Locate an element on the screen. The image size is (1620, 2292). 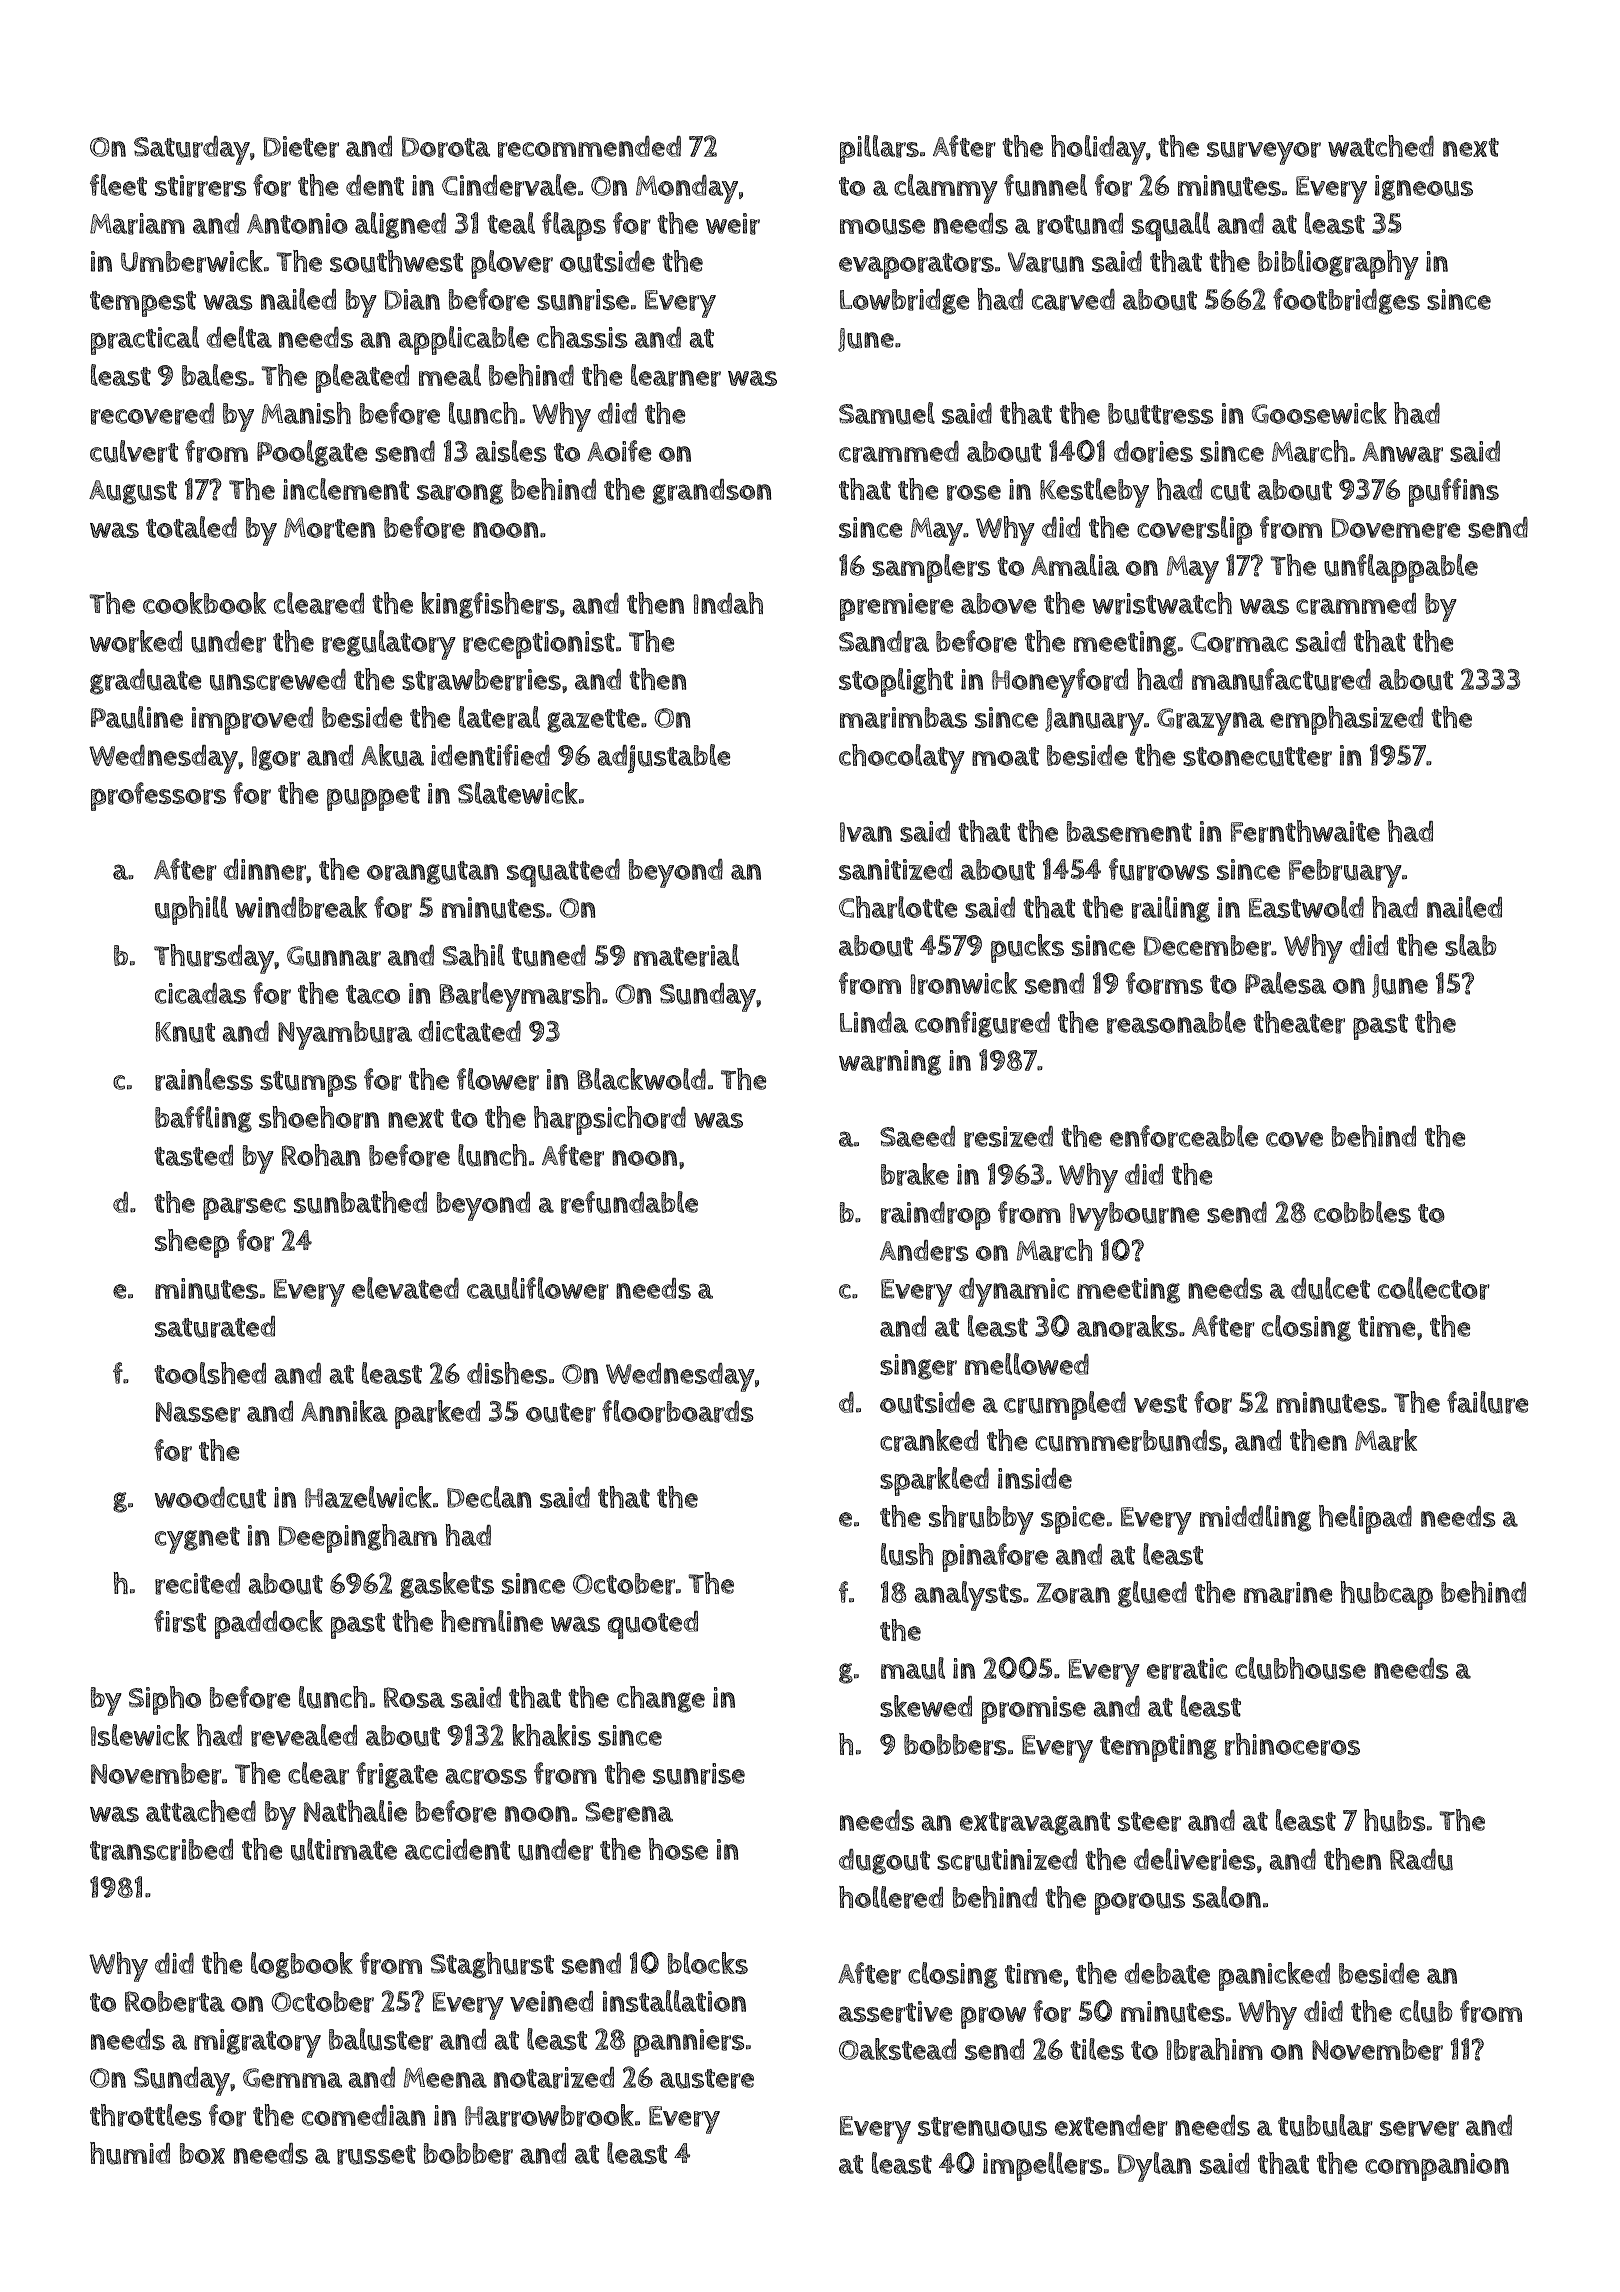
Knut is located at coordinates (185, 1032).
